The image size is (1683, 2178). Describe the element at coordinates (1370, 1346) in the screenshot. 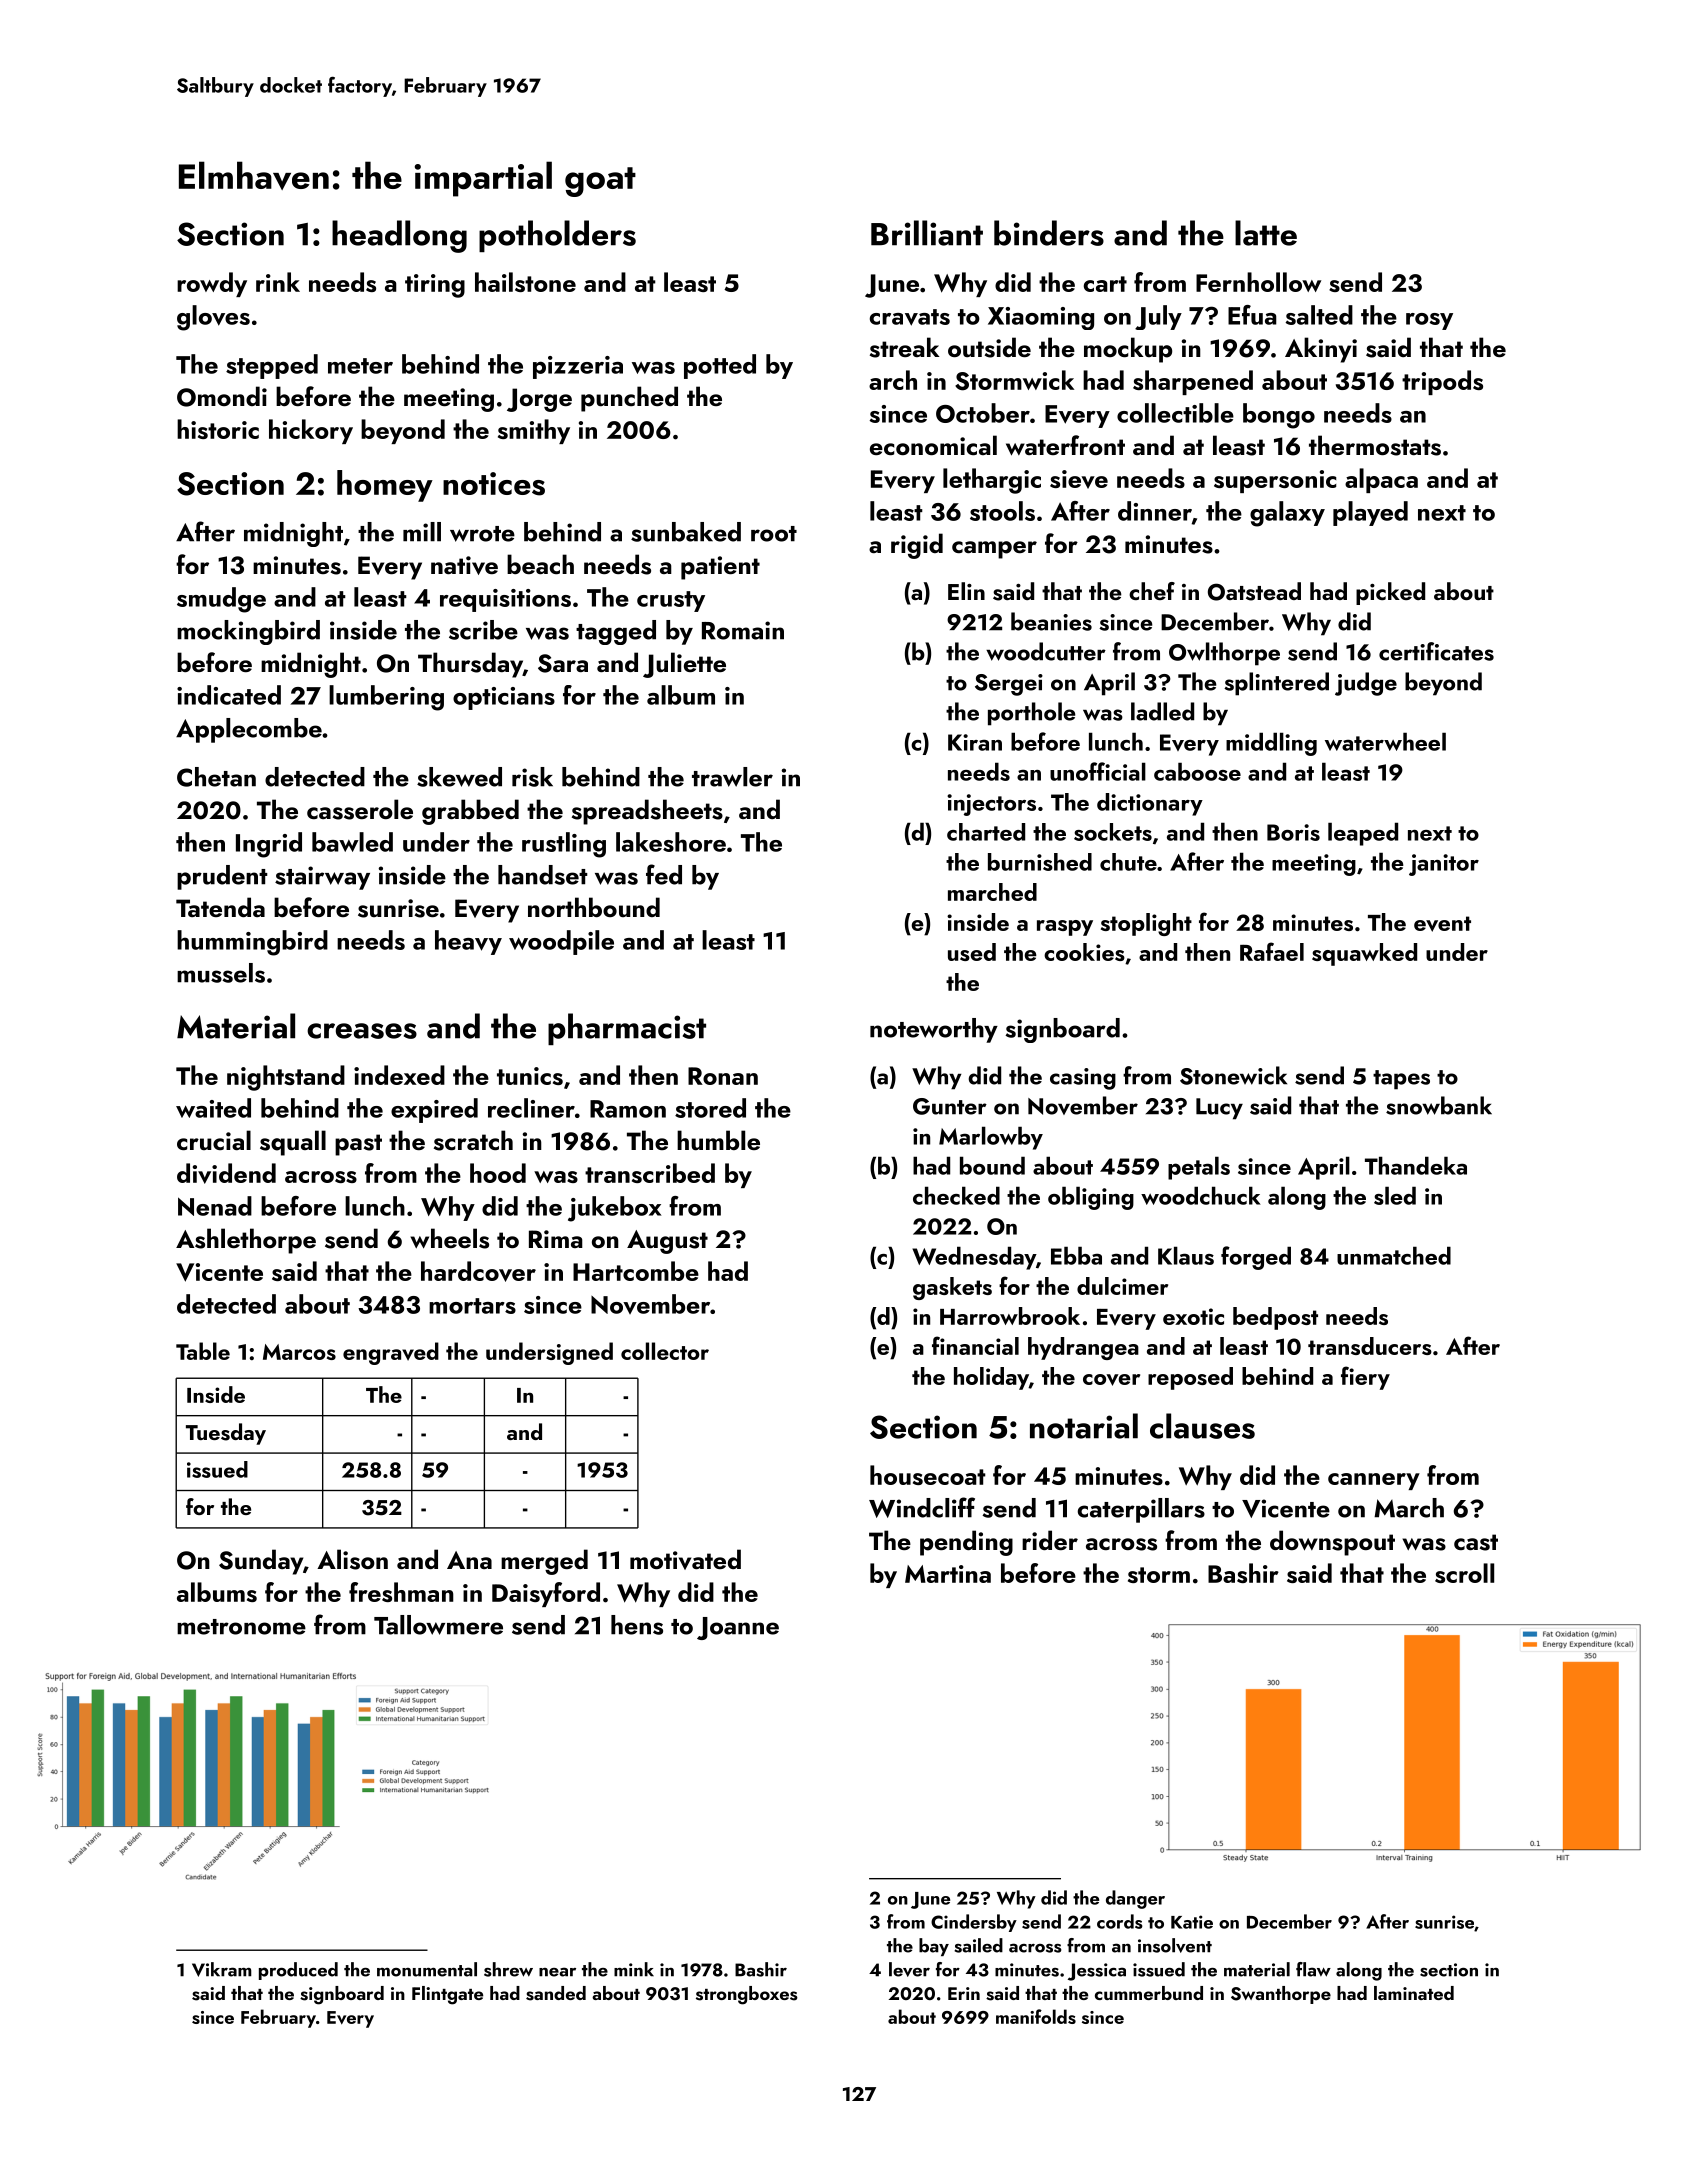

I see `transducers` at that location.
